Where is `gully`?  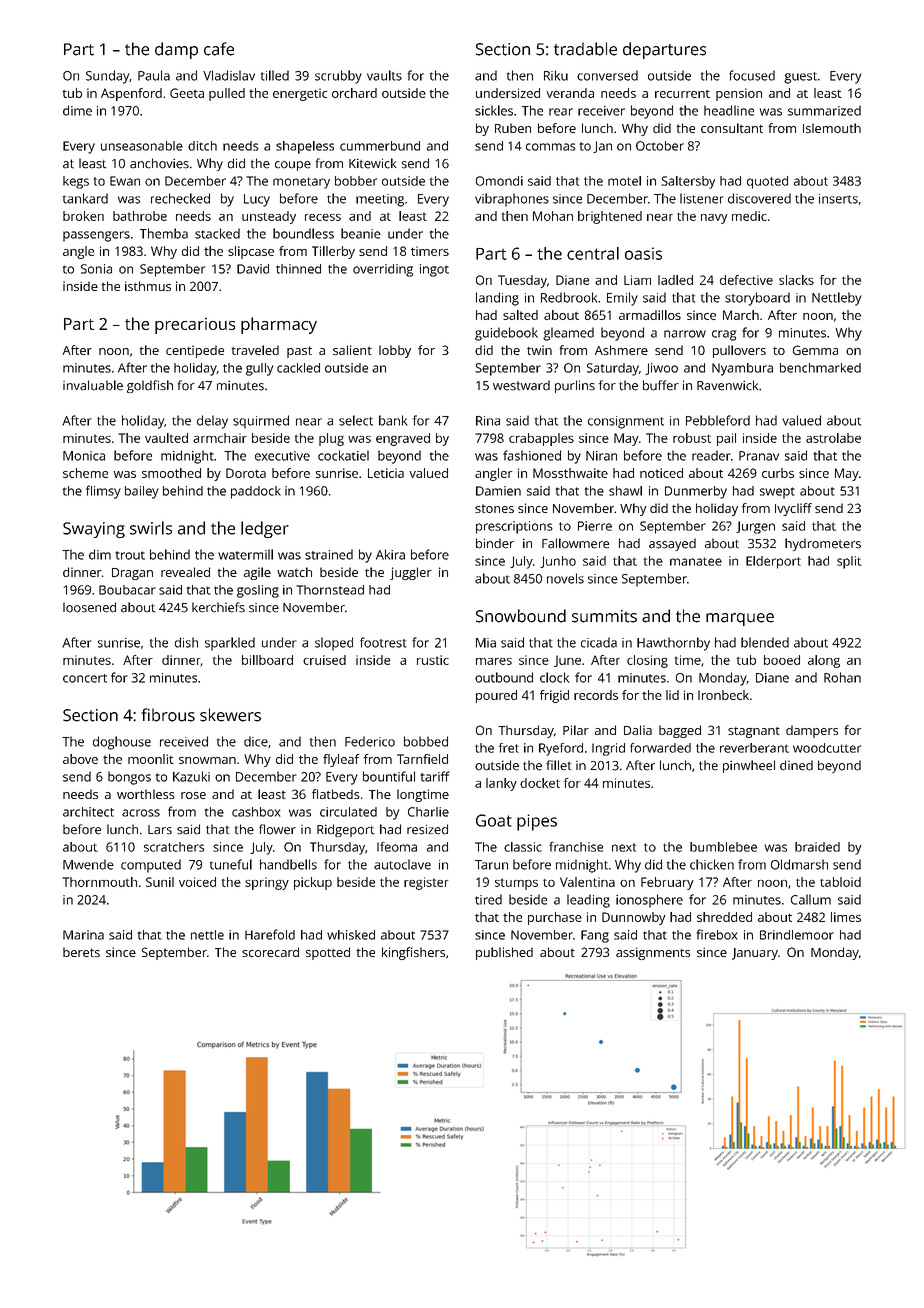
gully is located at coordinates (259, 369).
